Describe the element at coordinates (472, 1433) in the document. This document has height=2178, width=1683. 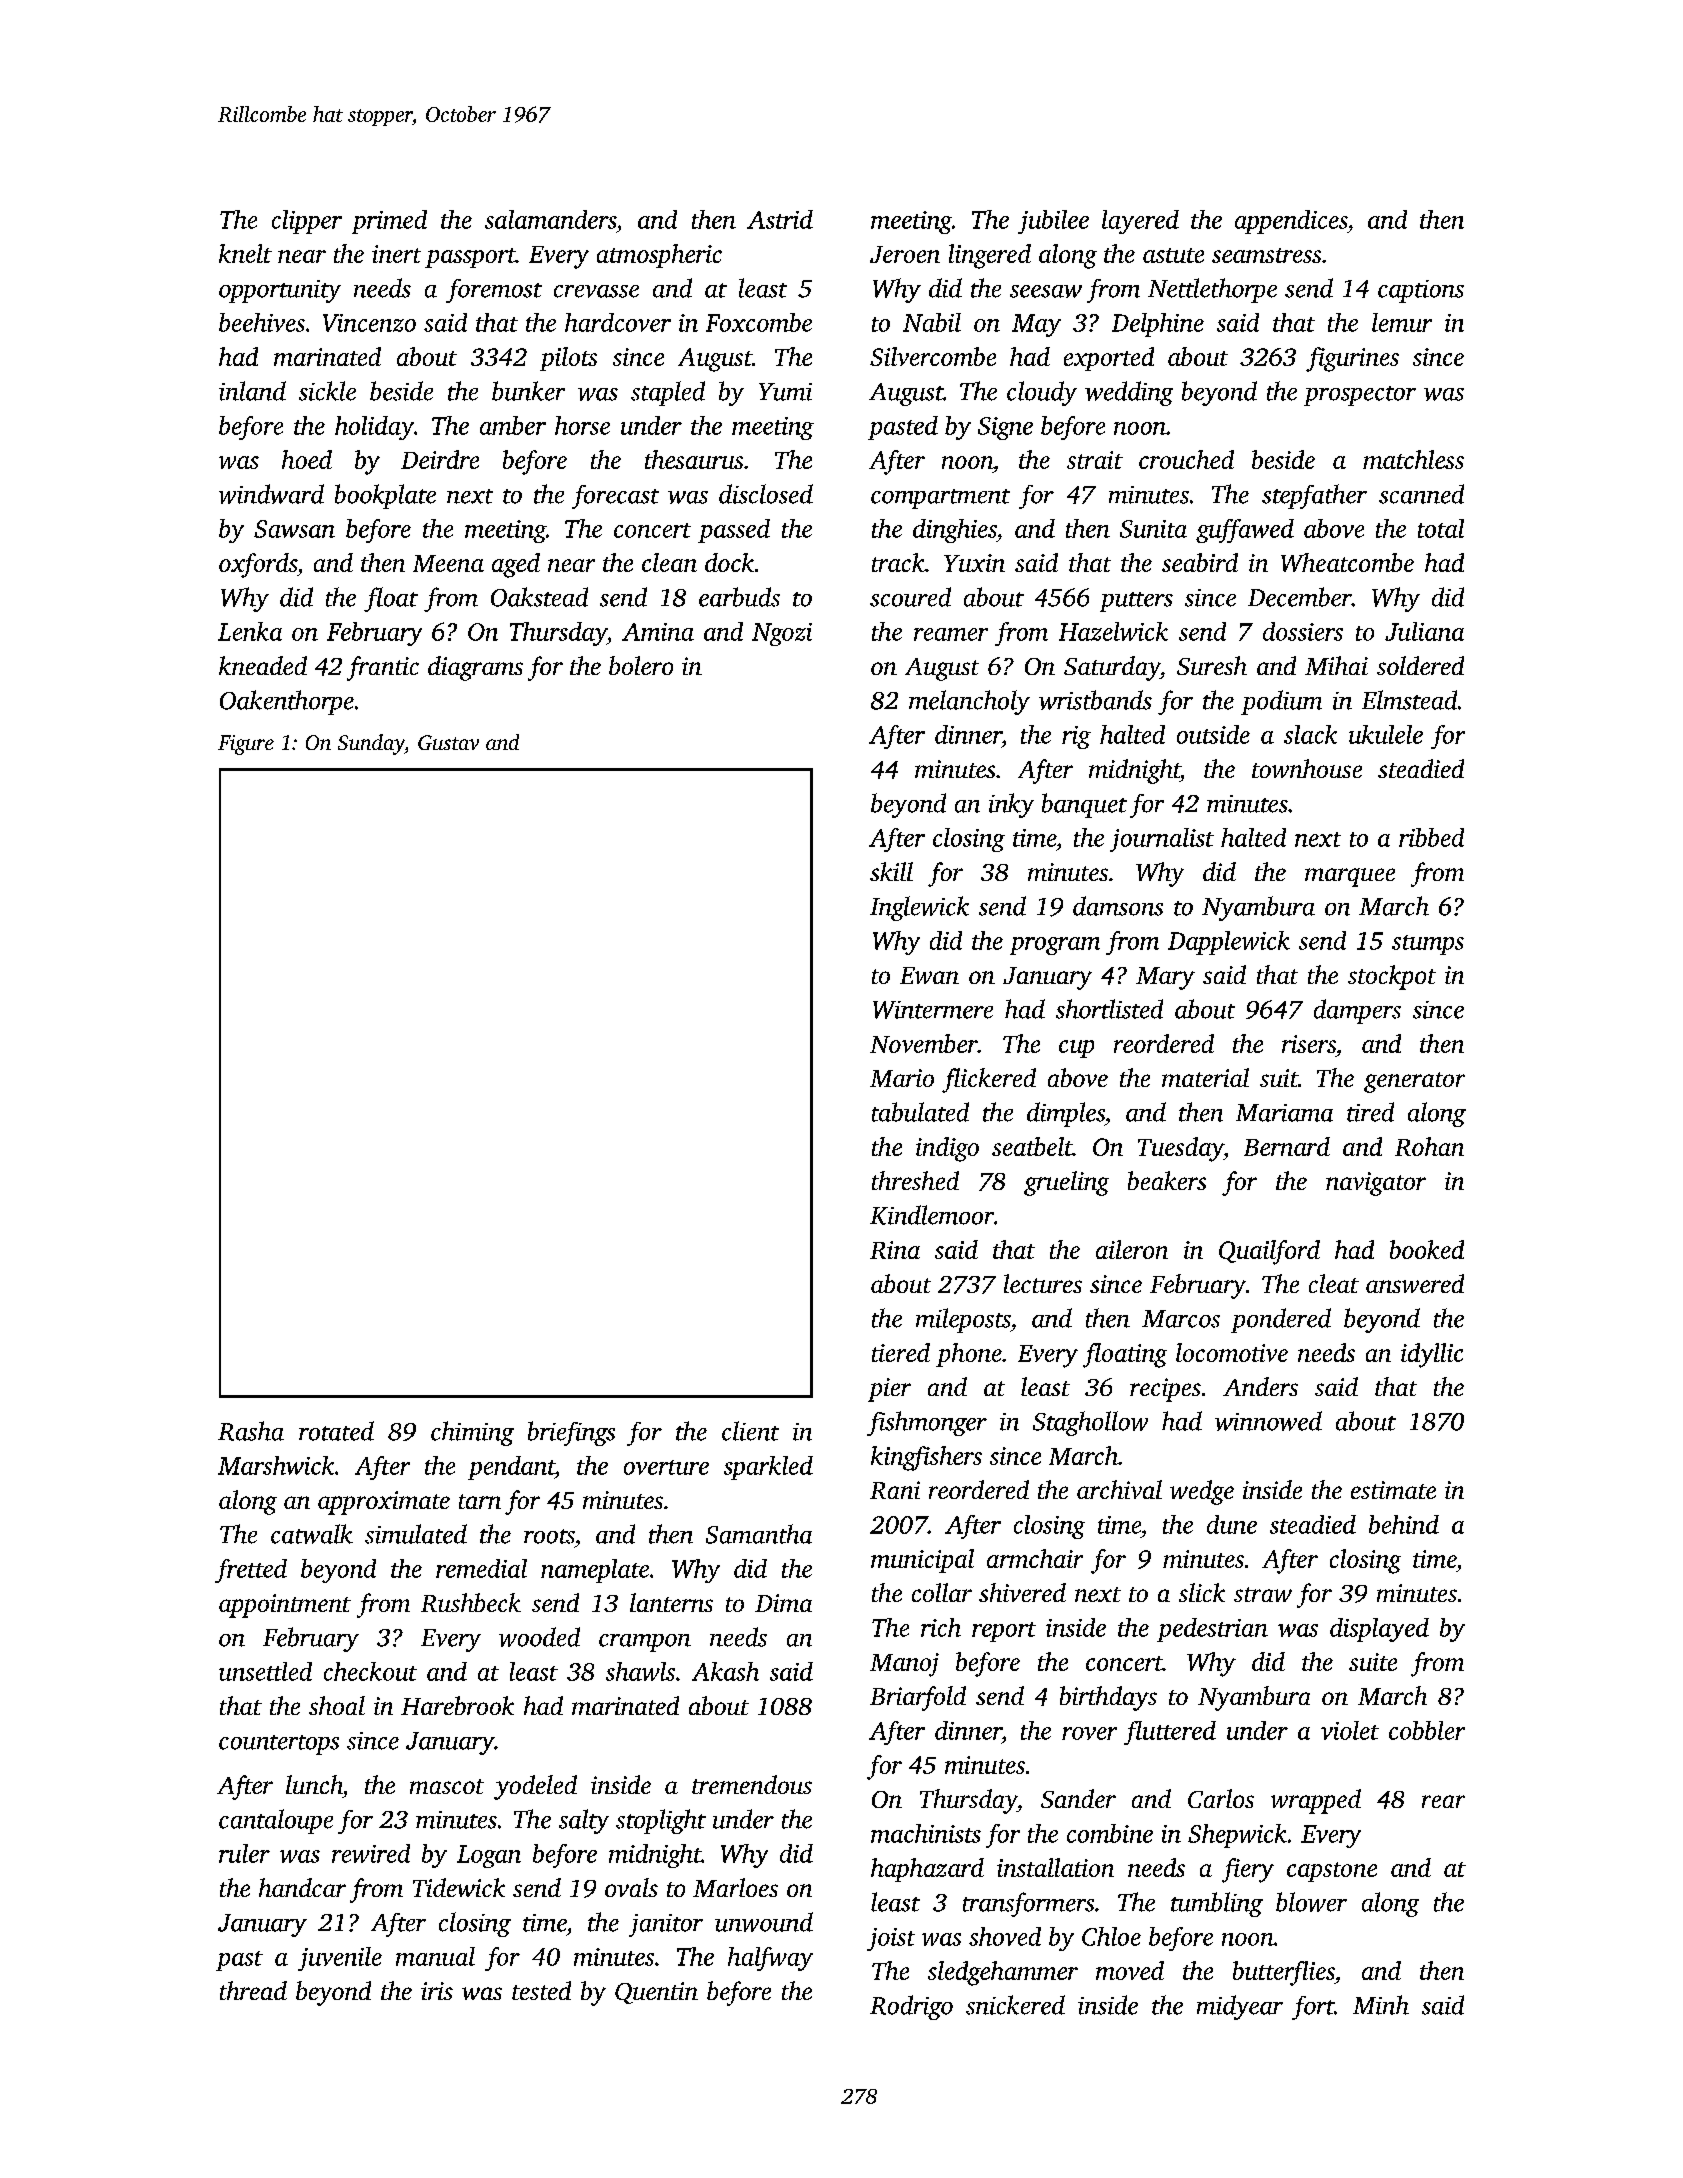
I see `chiming` at that location.
